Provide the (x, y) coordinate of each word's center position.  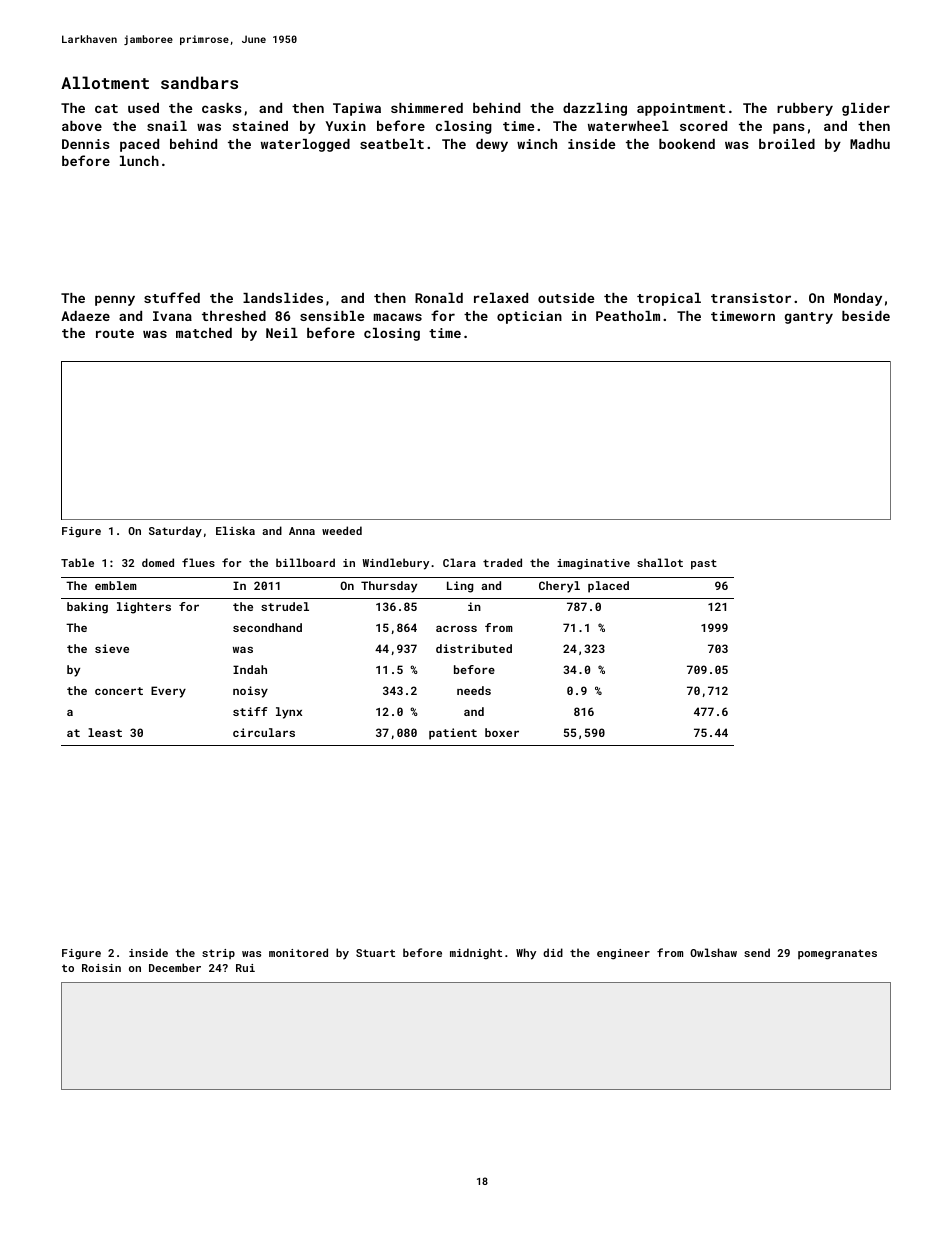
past (704, 564)
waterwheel (628, 126)
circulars (264, 732)
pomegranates (837, 954)
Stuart (375, 953)
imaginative (593, 564)
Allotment (105, 82)
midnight (476, 954)
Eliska (235, 530)
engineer (623, 954)
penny (115, 300)
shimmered (427, 108)
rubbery (805, 109)
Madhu (870, 144)
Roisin (101, 968)
